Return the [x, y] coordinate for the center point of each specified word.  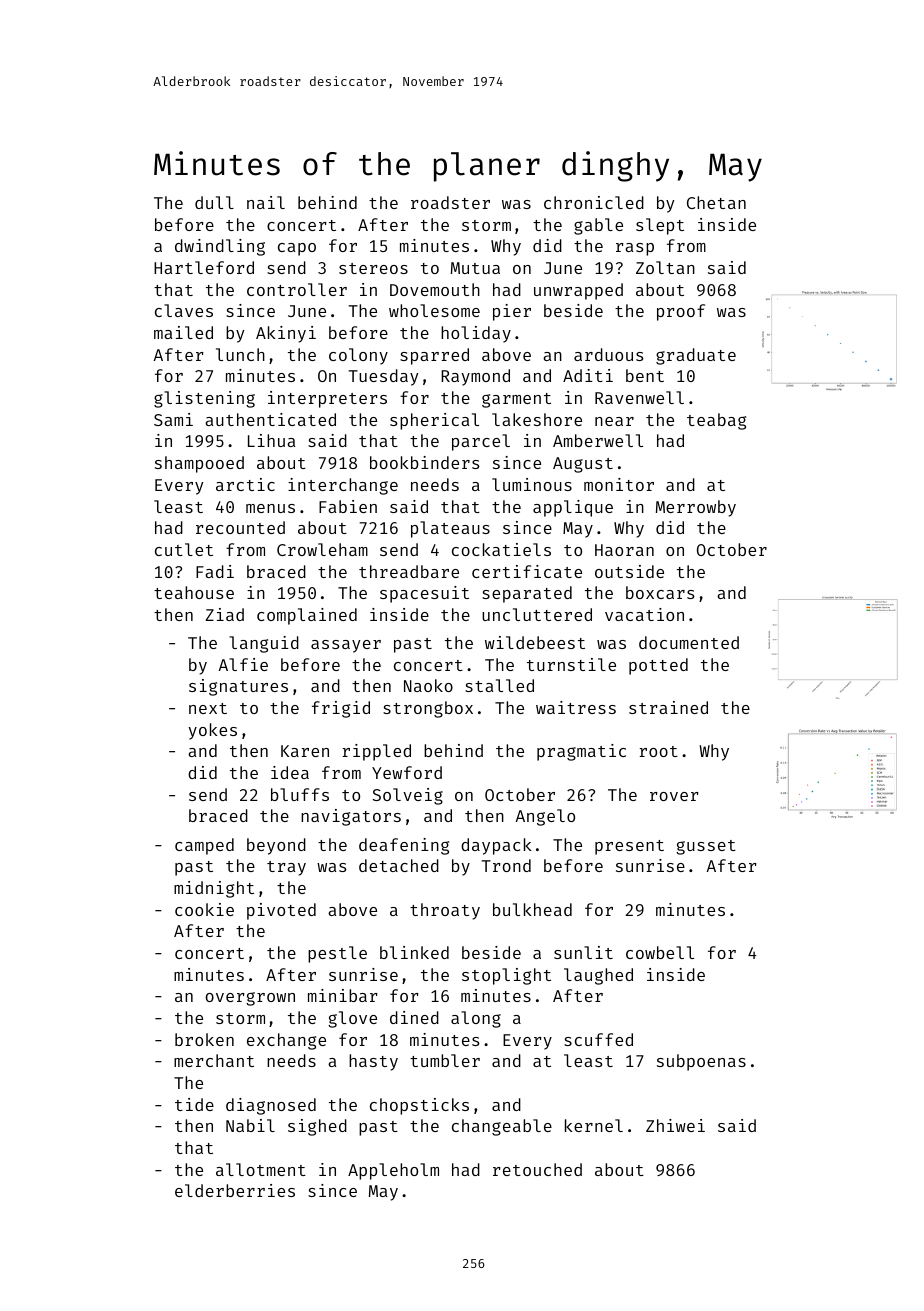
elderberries [235, 1190]
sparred [434, 356]
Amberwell [598, 440]
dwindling [220, 247]
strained [668, 707]
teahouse [194, 592]
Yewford [407, 772]
